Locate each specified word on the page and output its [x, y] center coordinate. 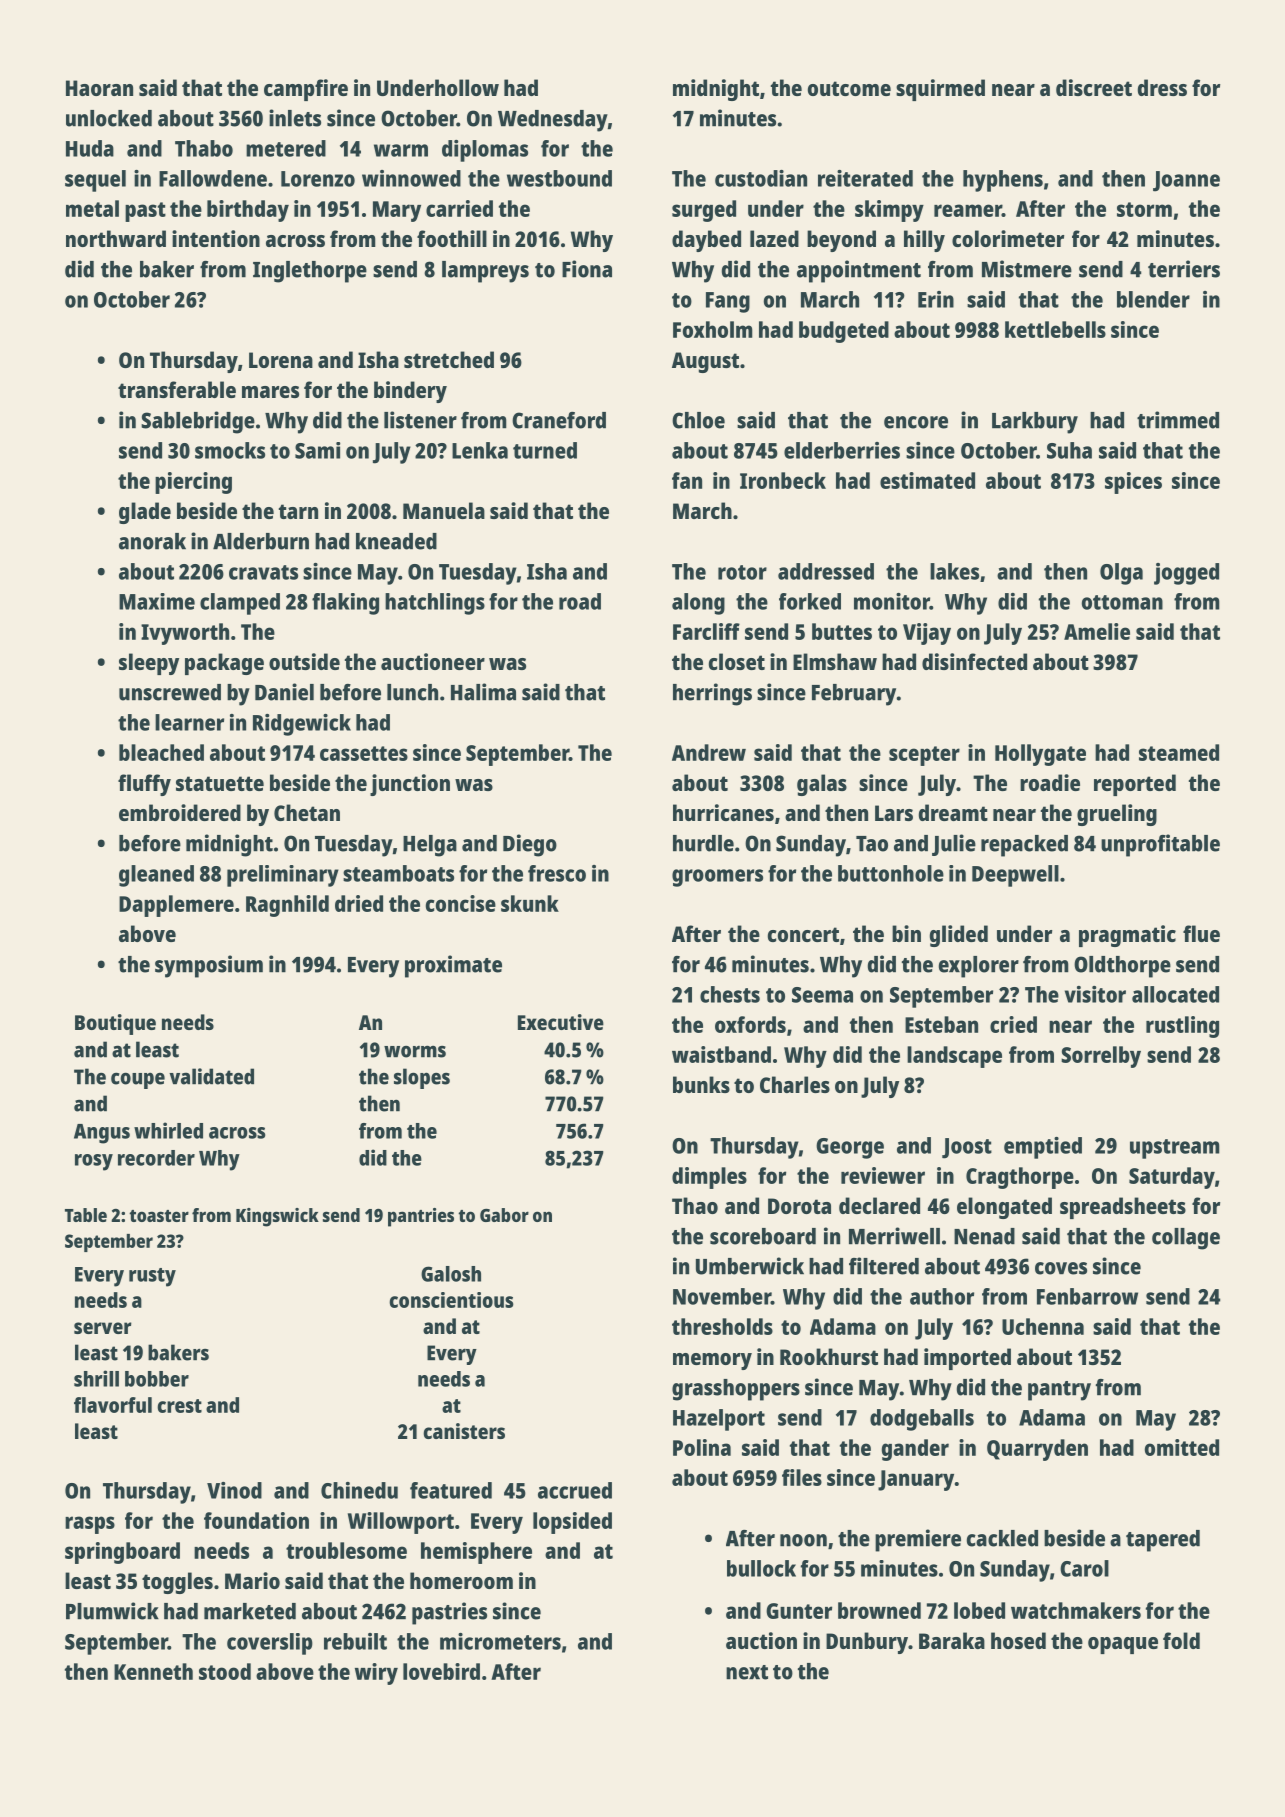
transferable [177, 389]
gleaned [156, 876]
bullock [761, 1568]
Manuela [444, 510]
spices [1133, 483]
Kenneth [153, 1671]
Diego [530, 845]
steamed [1179, 752]
